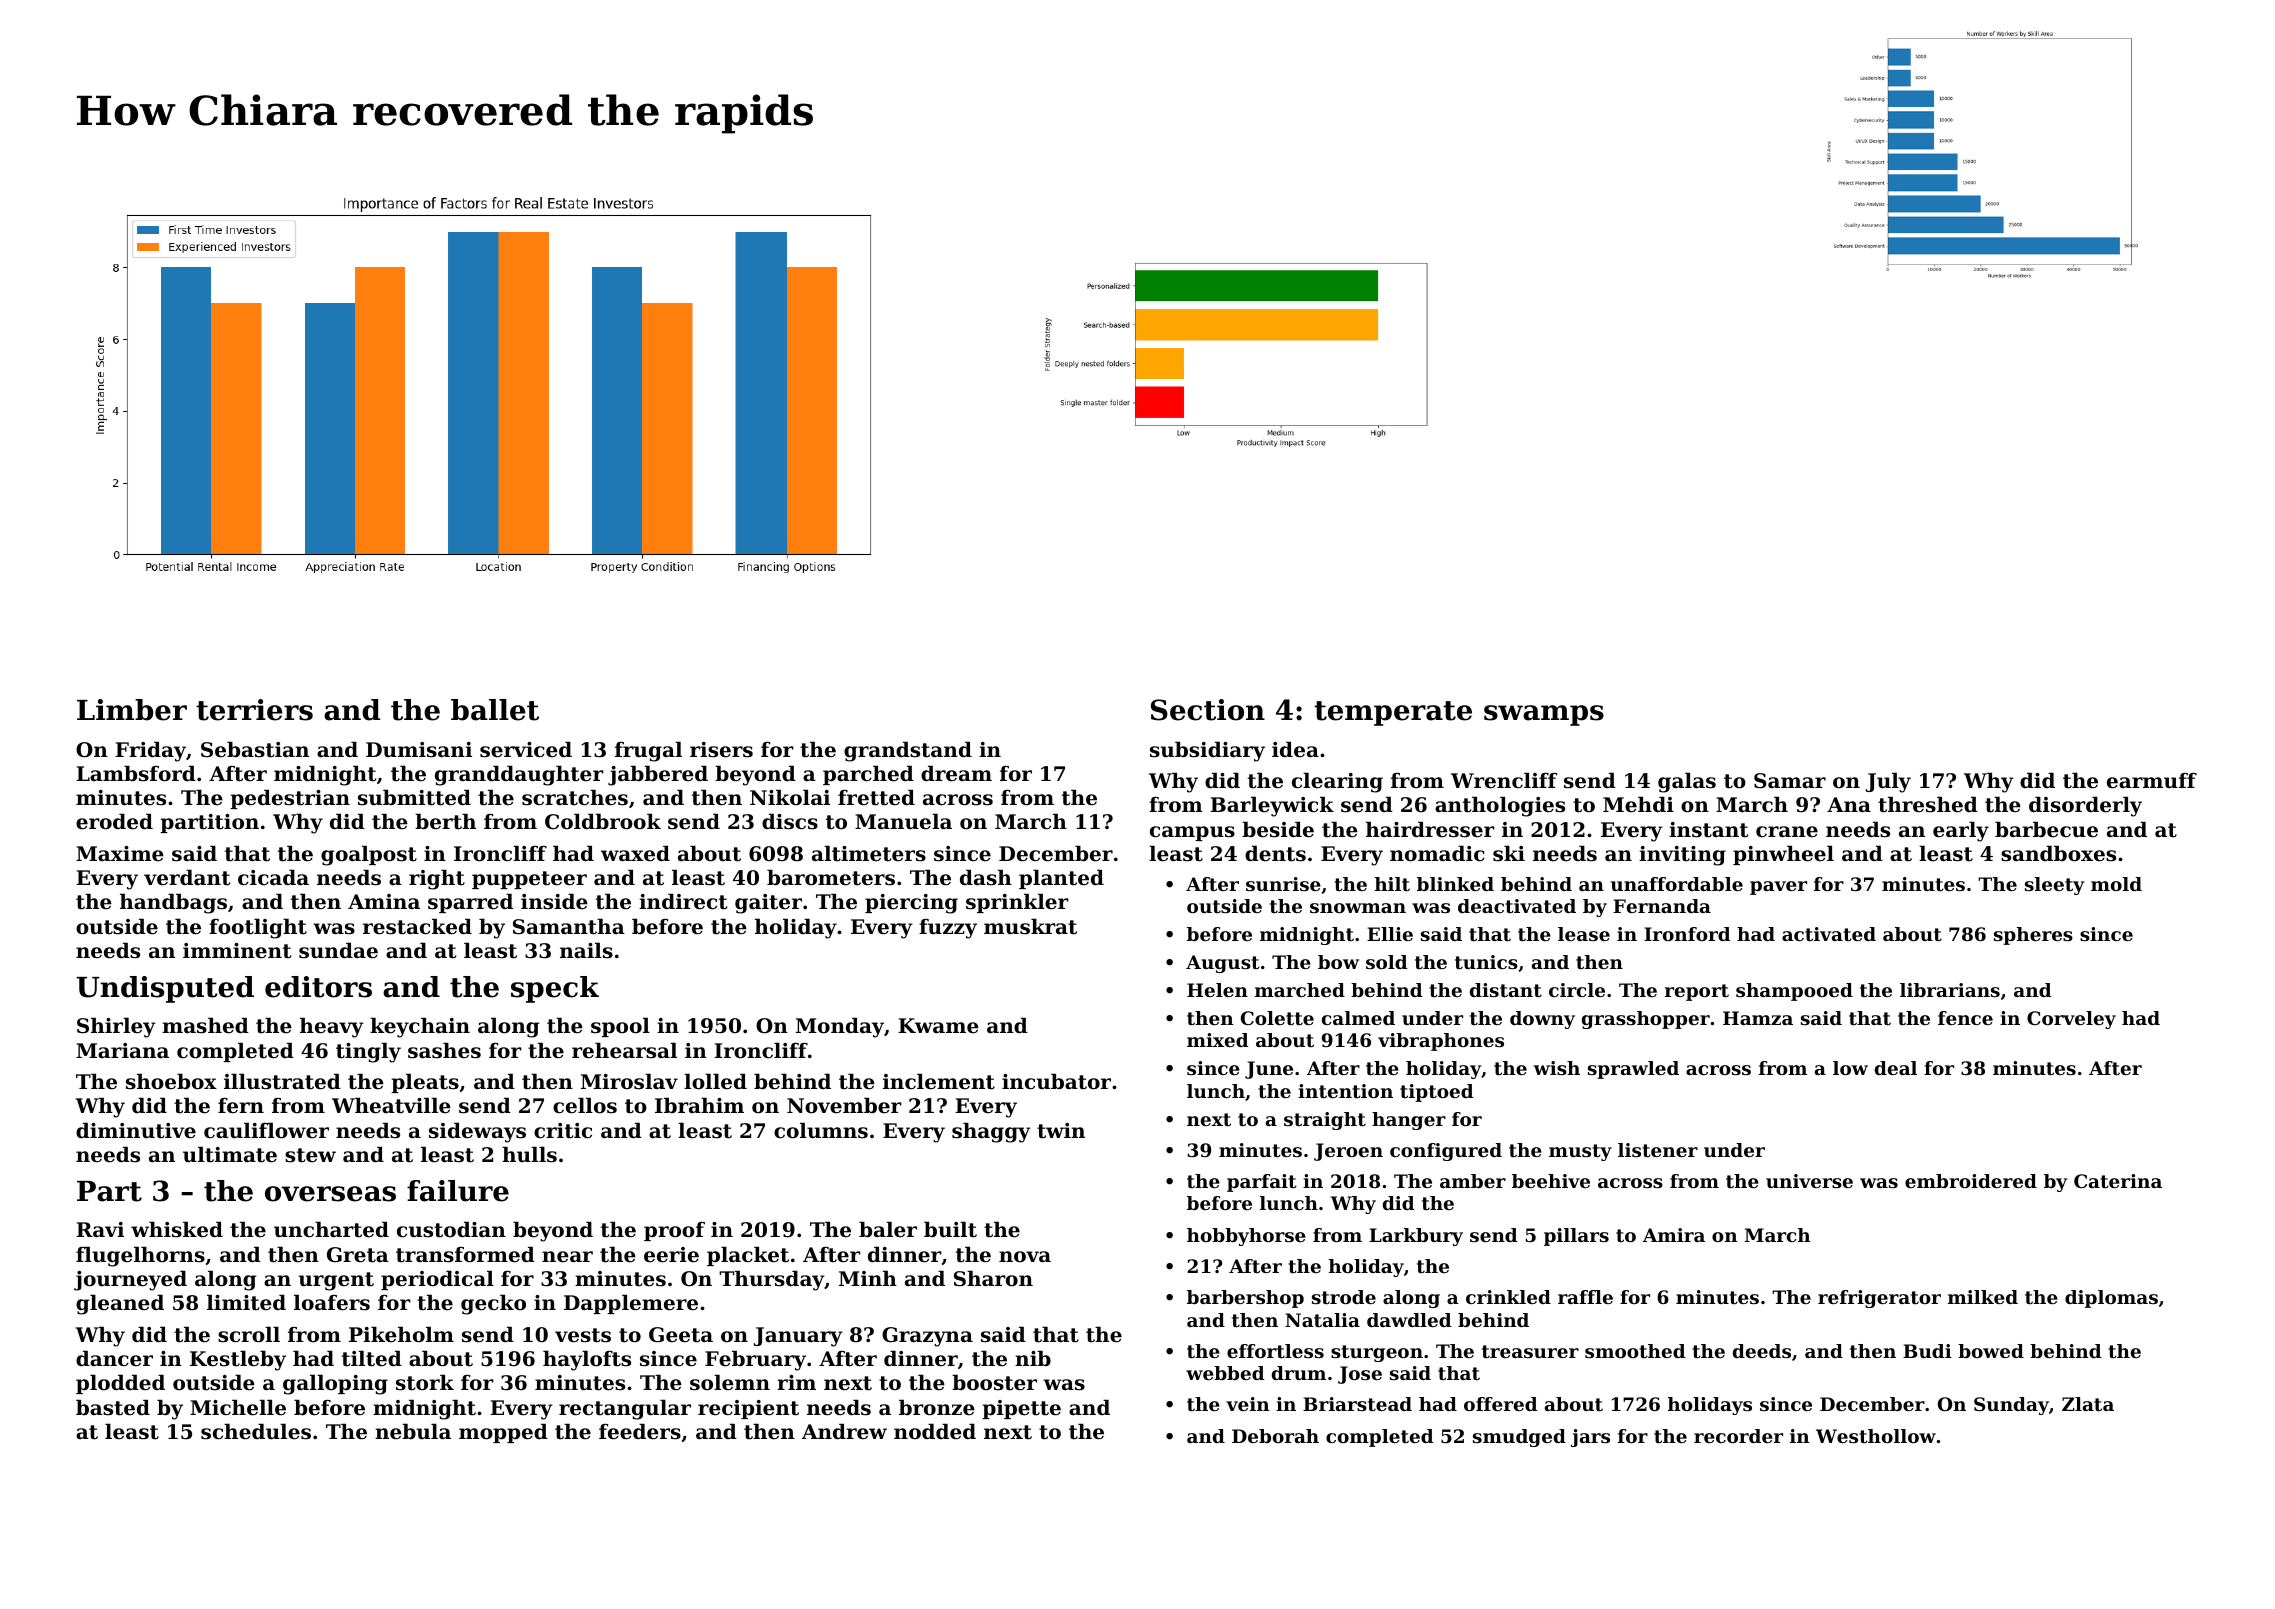  I want to click on idea, so click(1295, 749).
